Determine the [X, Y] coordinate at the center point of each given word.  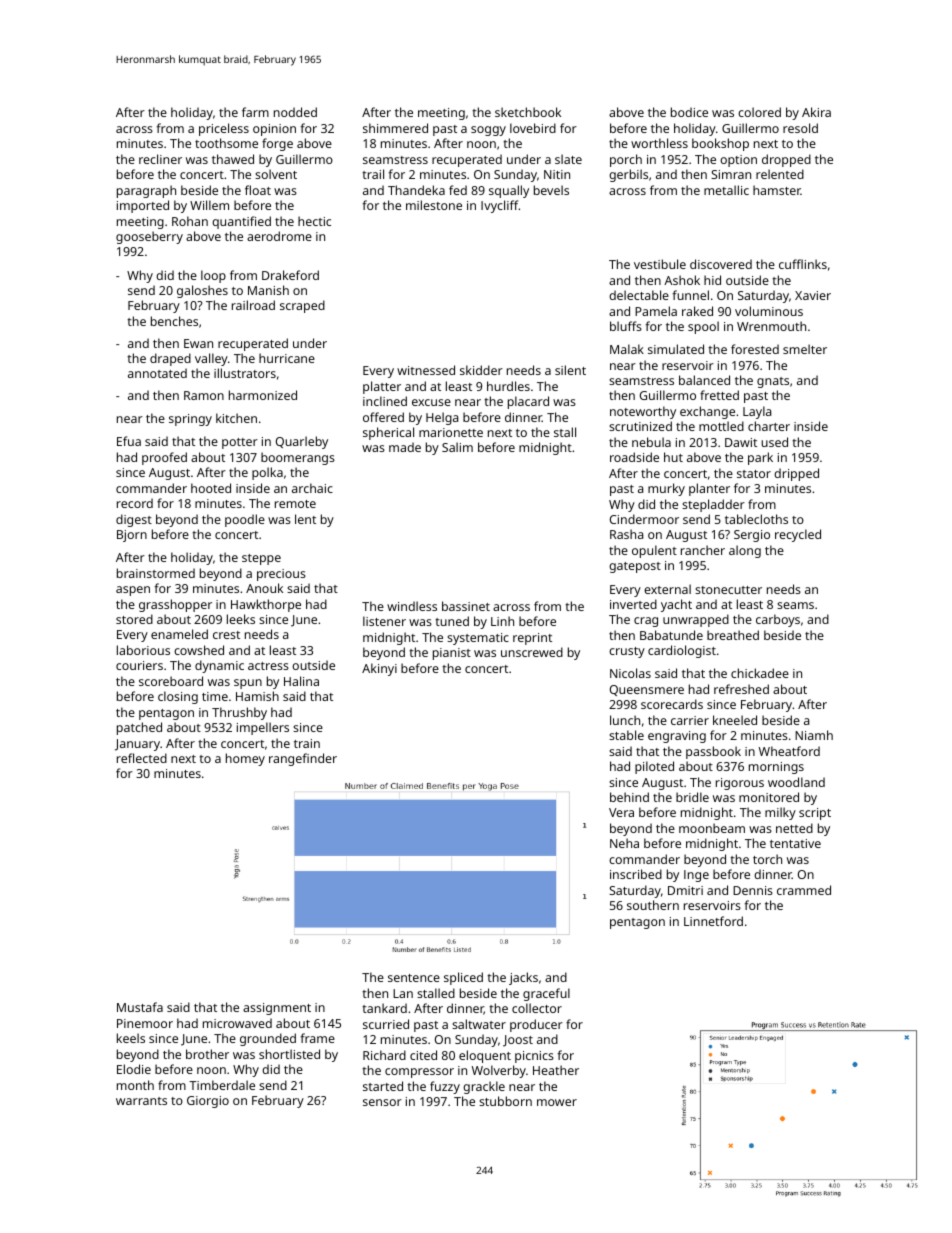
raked [697, 311]
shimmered [395, 128]
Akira [816, 112]
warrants [141, 1101]
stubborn [505, 1101]
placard [528, 402]
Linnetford [713, 921]
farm [255, 112]
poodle [245, 520]
